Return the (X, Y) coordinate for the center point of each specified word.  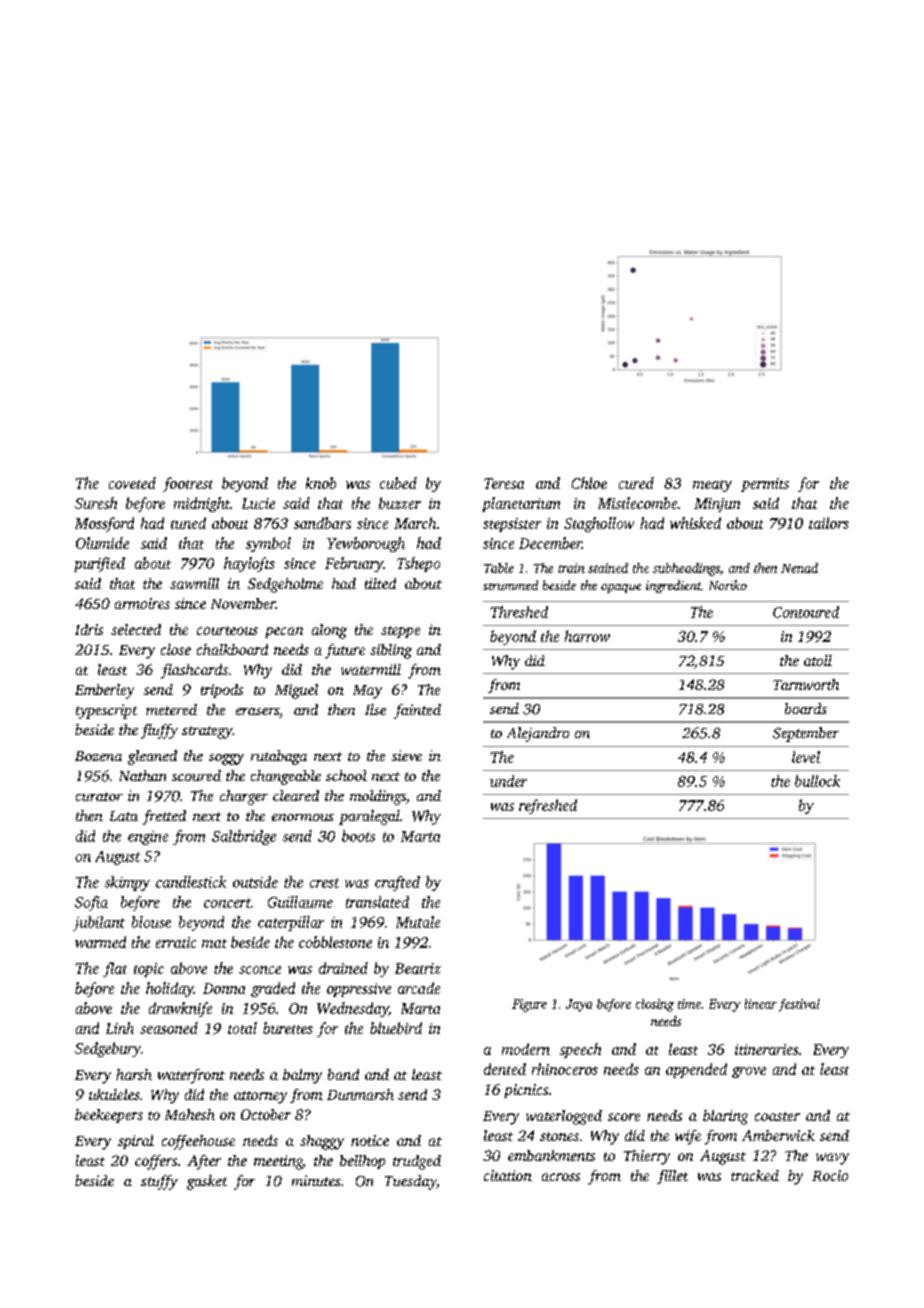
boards (806, 708)
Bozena (98, 756)
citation (508, 1175)
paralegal (369, 817)
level (806, 757)
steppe (400, 632)
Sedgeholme (285, 585)
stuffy (159, 1182)
